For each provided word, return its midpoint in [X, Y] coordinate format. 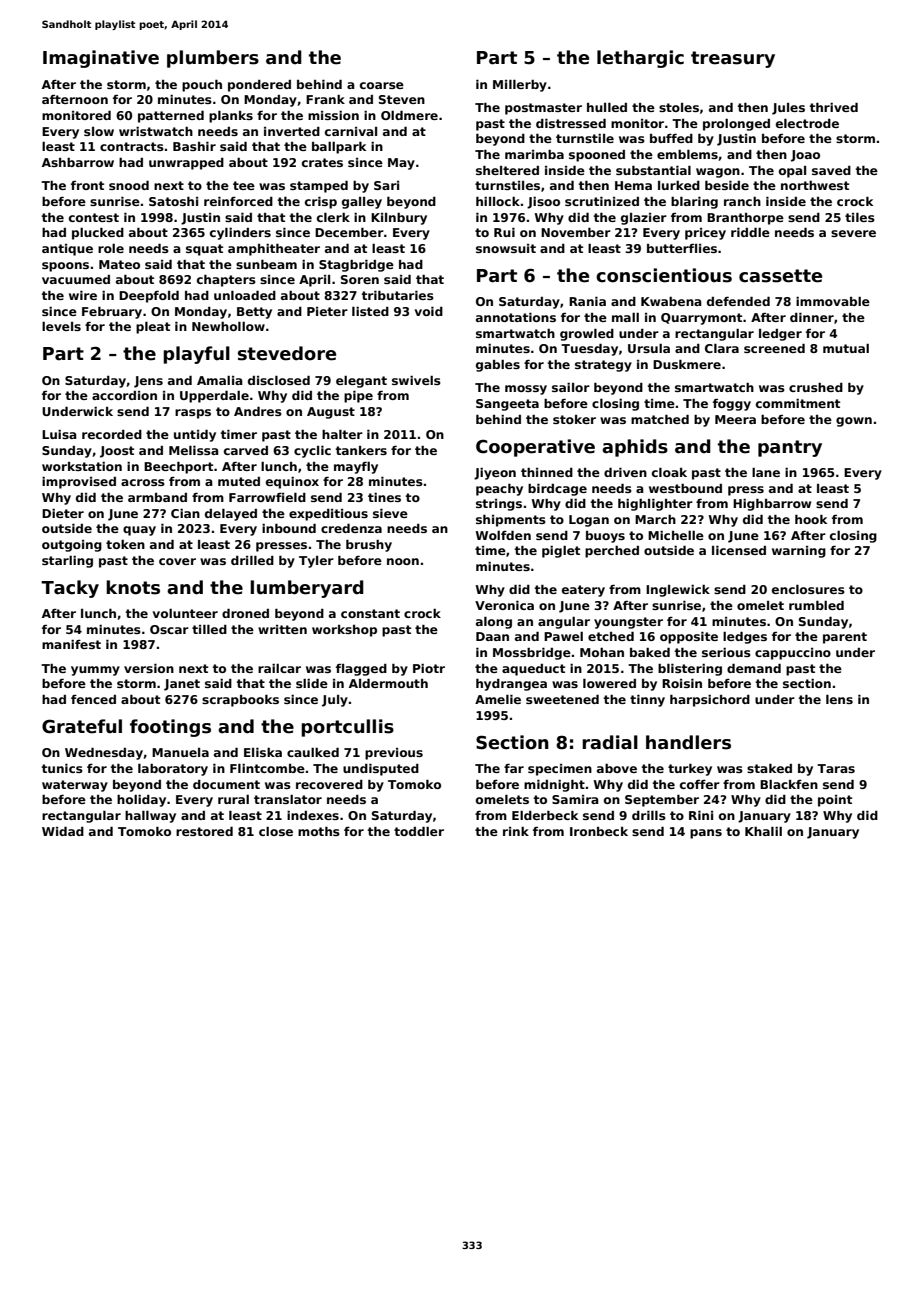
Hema [633, 185]
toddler [419, 831]
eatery [583, 591]
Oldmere [409, 115]
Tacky [70, 589]
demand [754, 668]
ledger [780, 335]
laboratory [173, 770]
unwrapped [186, 164]
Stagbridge [356, 266]
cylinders [240, 234]
